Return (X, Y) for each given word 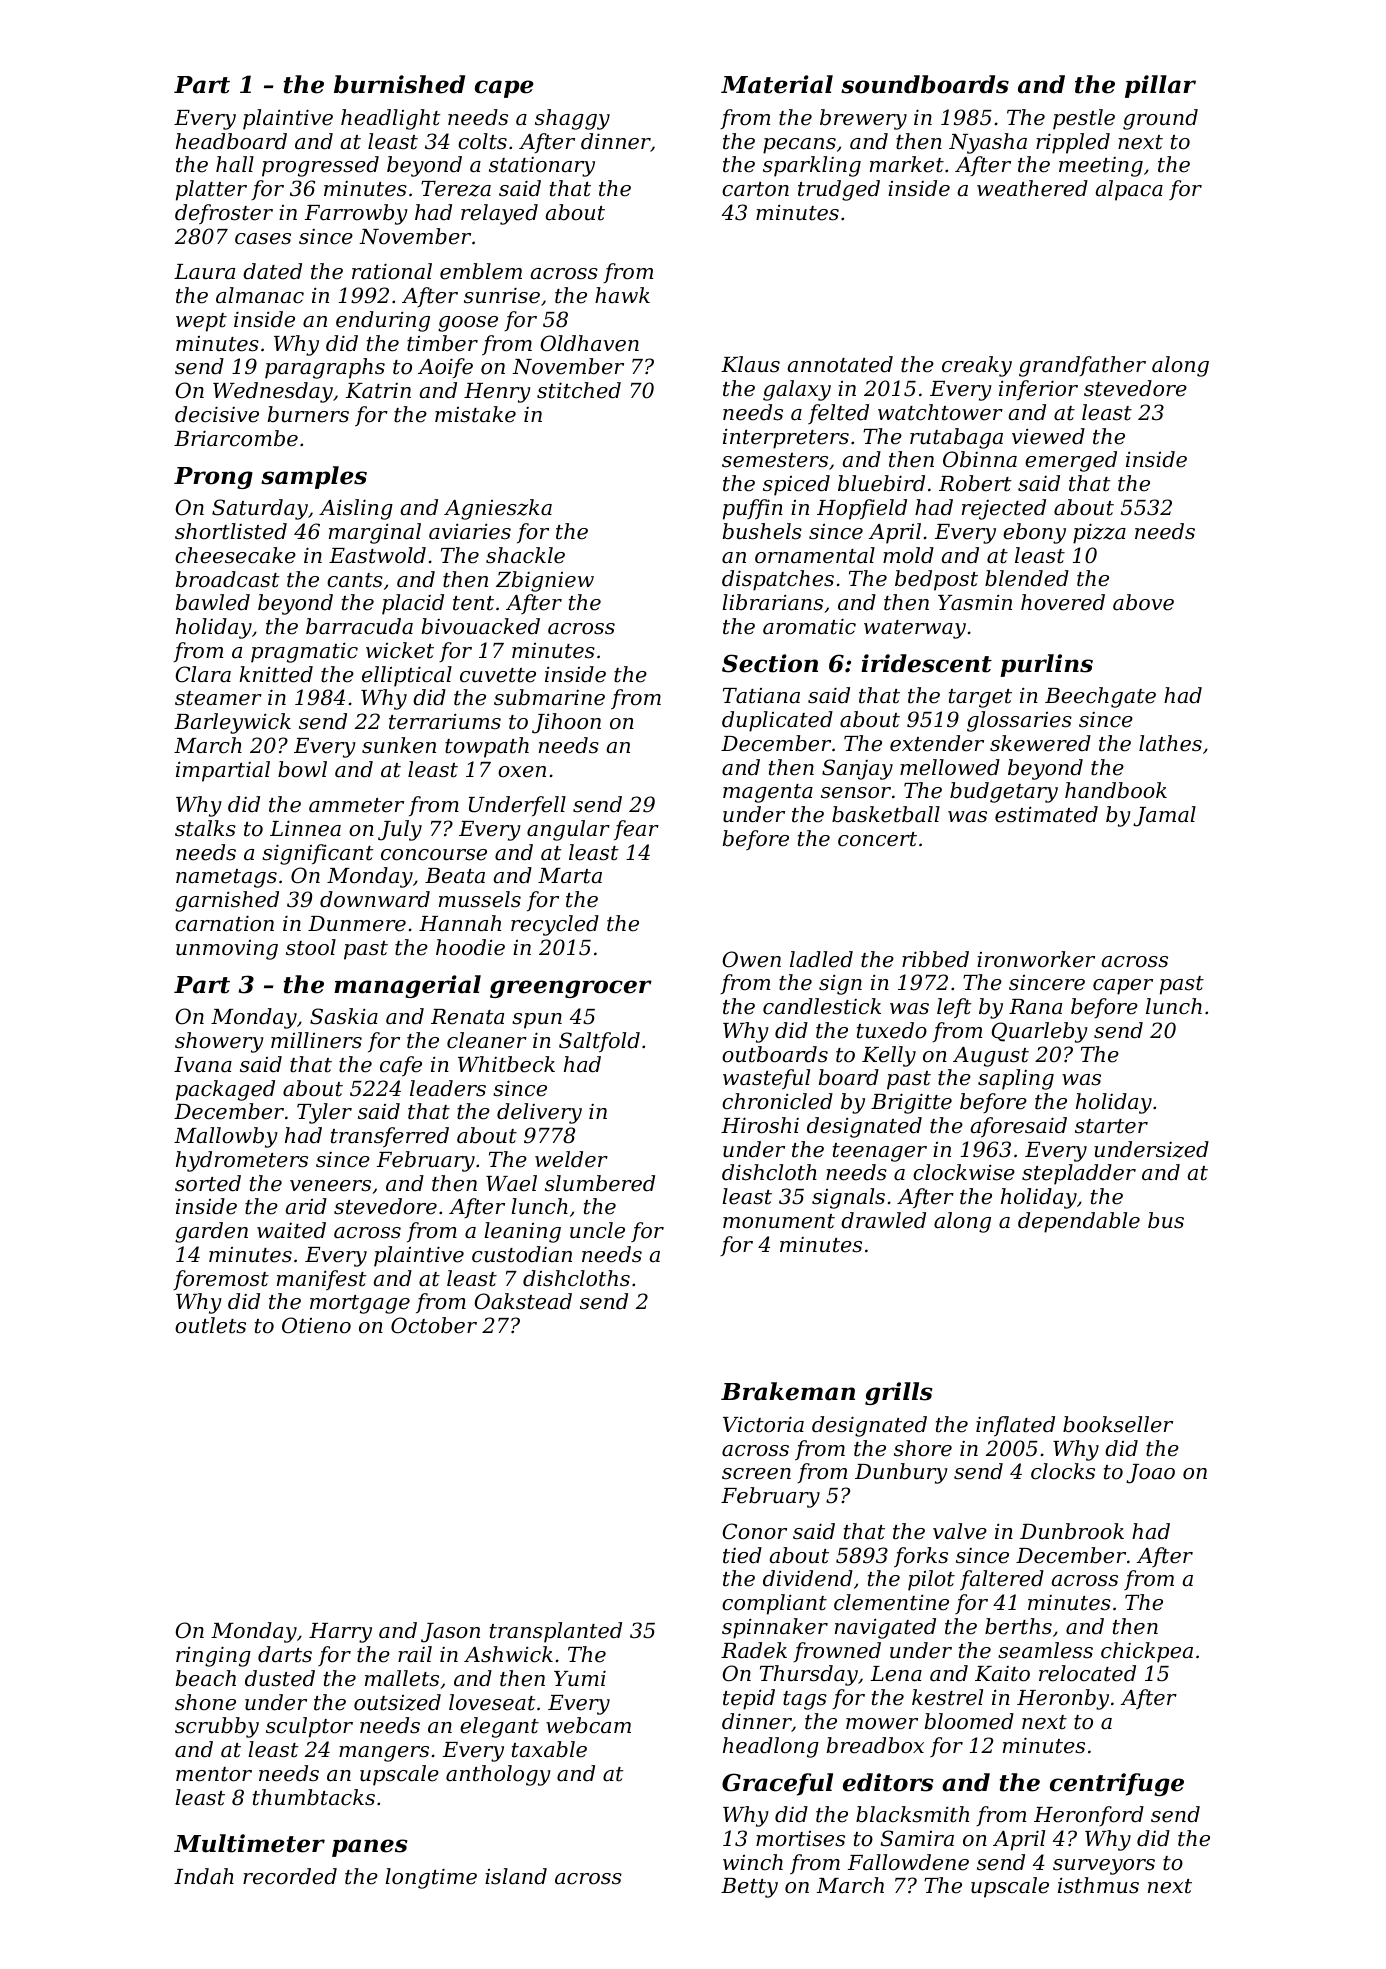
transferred (390, 1137)
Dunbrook (1072, 1531)
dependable (1079, 1222)
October (434, 1325)
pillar (1160, 86)
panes (370, 1848)
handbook (1116, 790)
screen (756, 1474)
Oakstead (523, 1301)
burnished (399, 84)
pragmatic (304, 652)
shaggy (572, 119)
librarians (772, 602)
